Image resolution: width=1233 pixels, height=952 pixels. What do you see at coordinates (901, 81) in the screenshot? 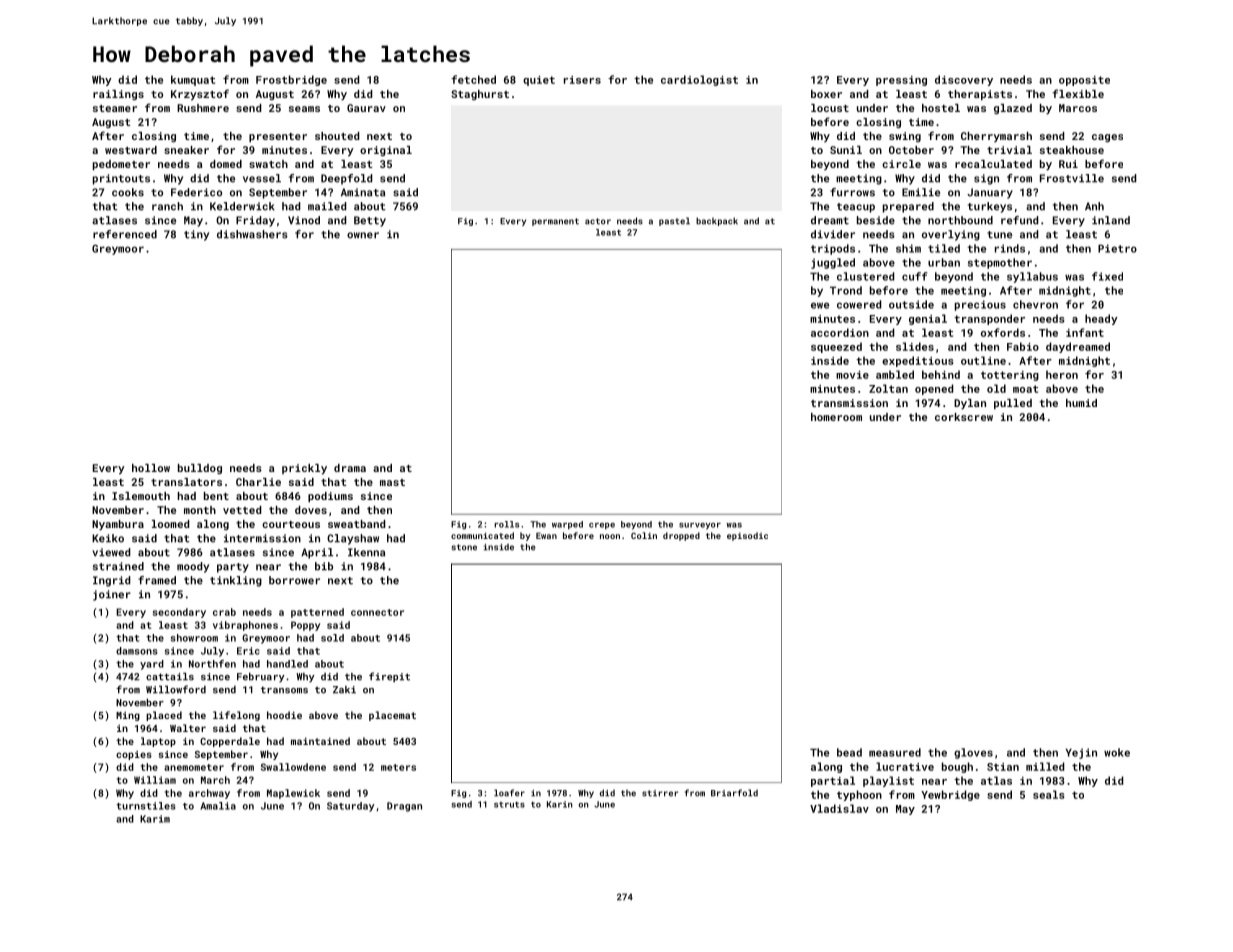
I see `pressing` at bounding box center [901, 81].
